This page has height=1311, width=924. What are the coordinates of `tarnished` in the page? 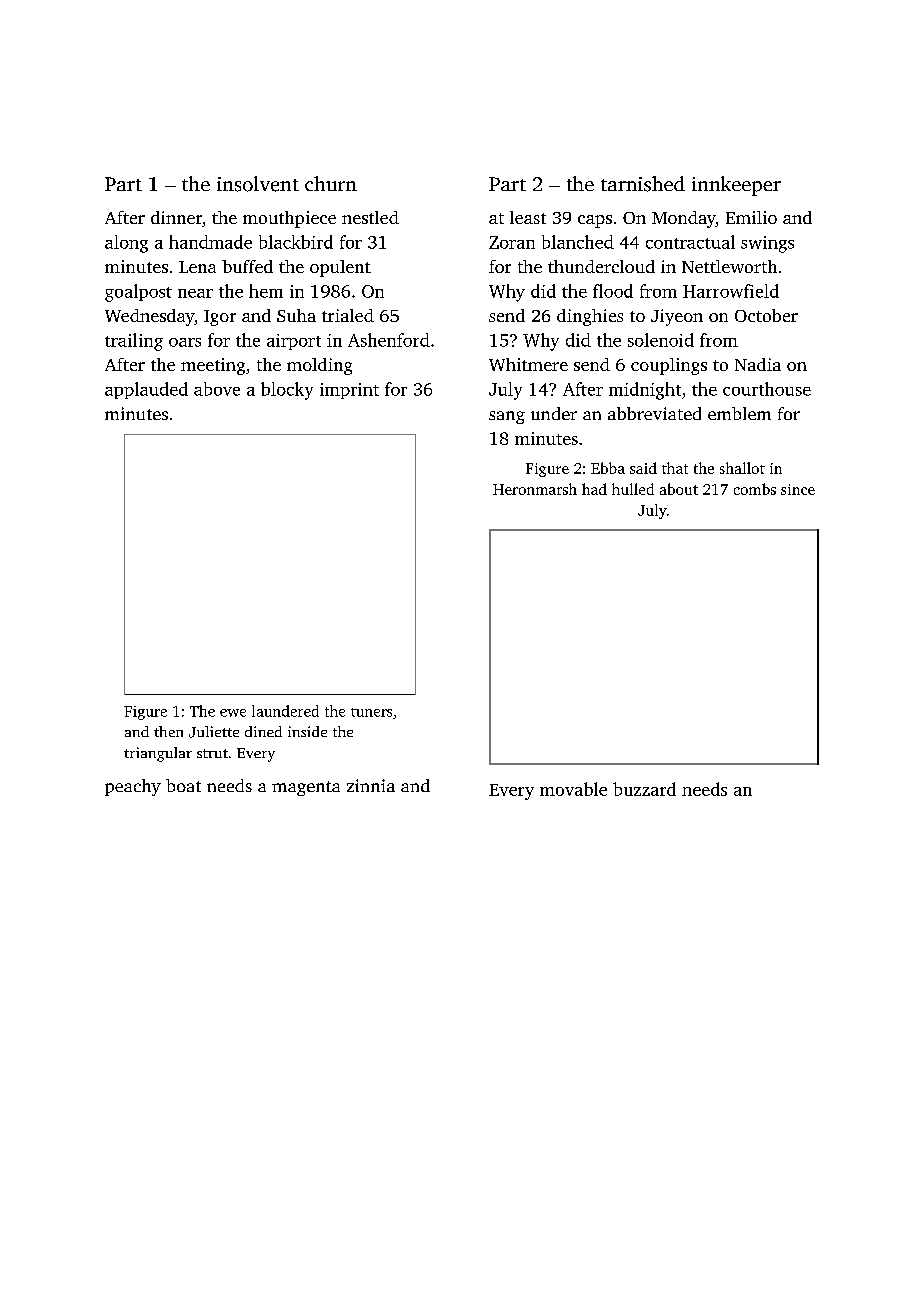 It's located at (643, 184).
